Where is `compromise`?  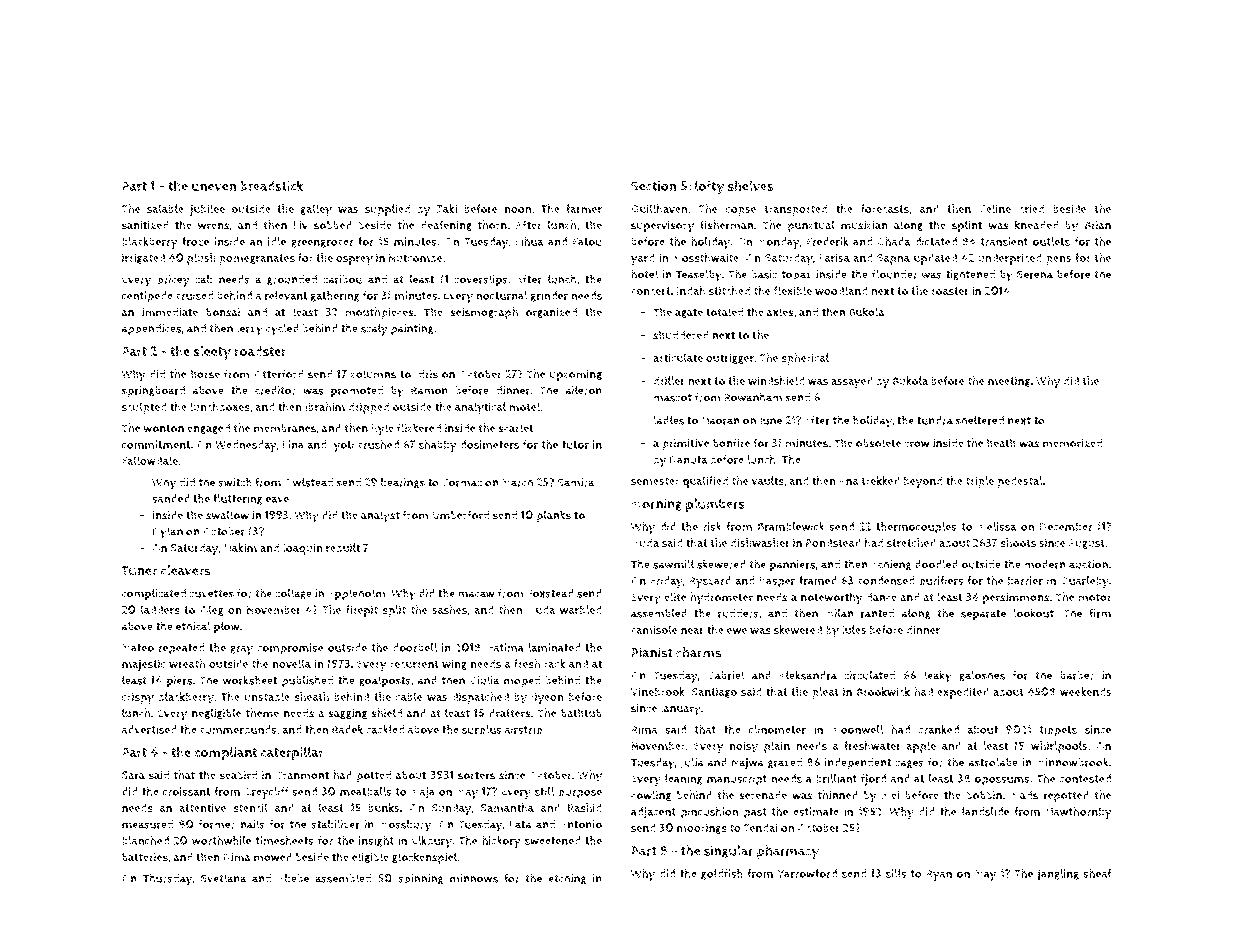
compromise is located at coordinates (290, 649).
